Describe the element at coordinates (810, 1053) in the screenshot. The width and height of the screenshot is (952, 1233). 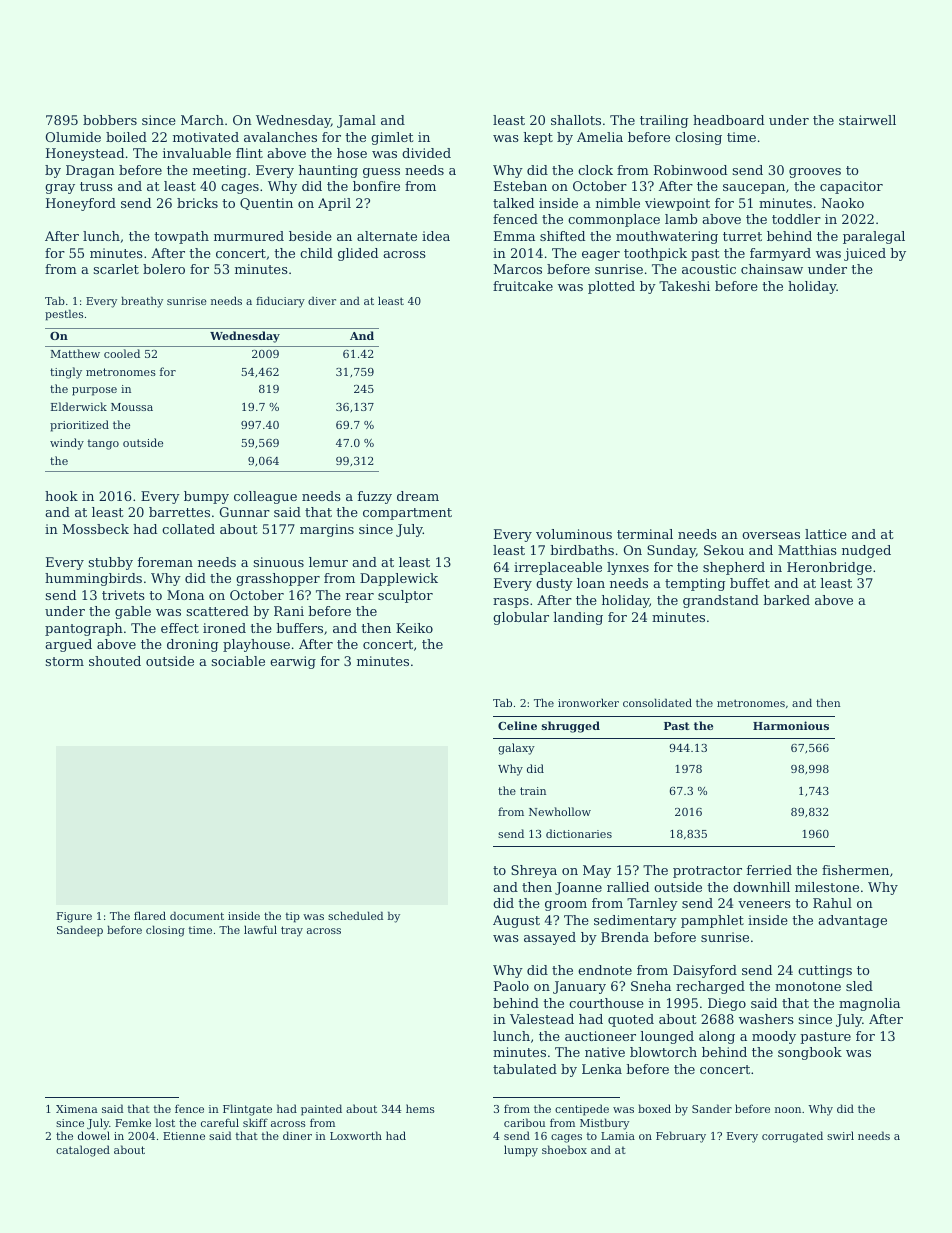
I see `songbook` at that location.
